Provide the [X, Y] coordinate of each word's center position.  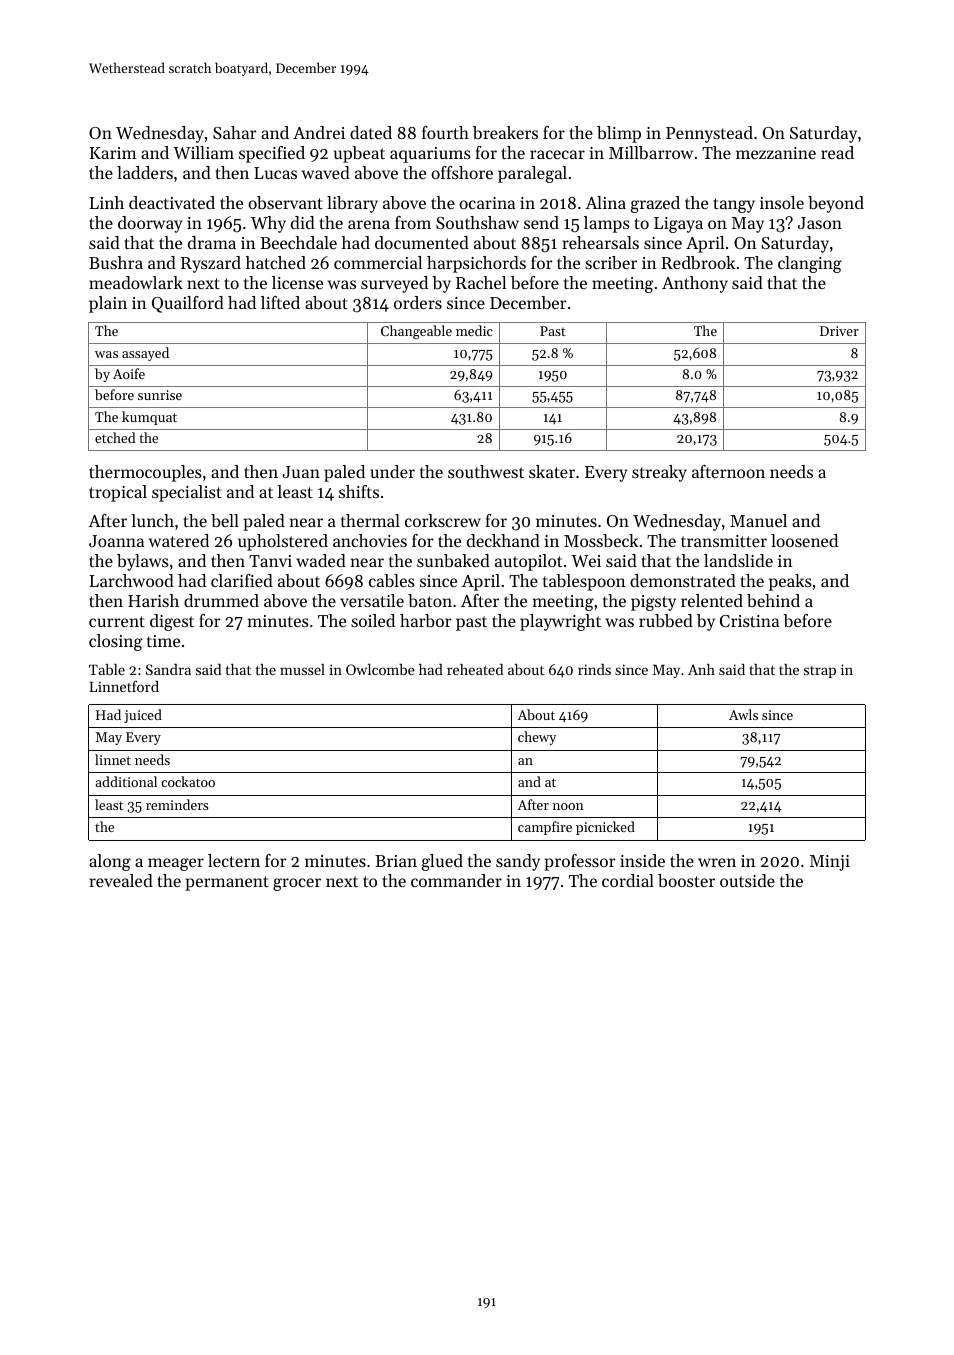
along [110, 862]
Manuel [758, 520]
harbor [426, 620]
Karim [113, 153]
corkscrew [443, 520]
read [837, 152]
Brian [396, 861]
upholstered [283, 542]
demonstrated [683, 580]
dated [371, 132]
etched [115, 437]
